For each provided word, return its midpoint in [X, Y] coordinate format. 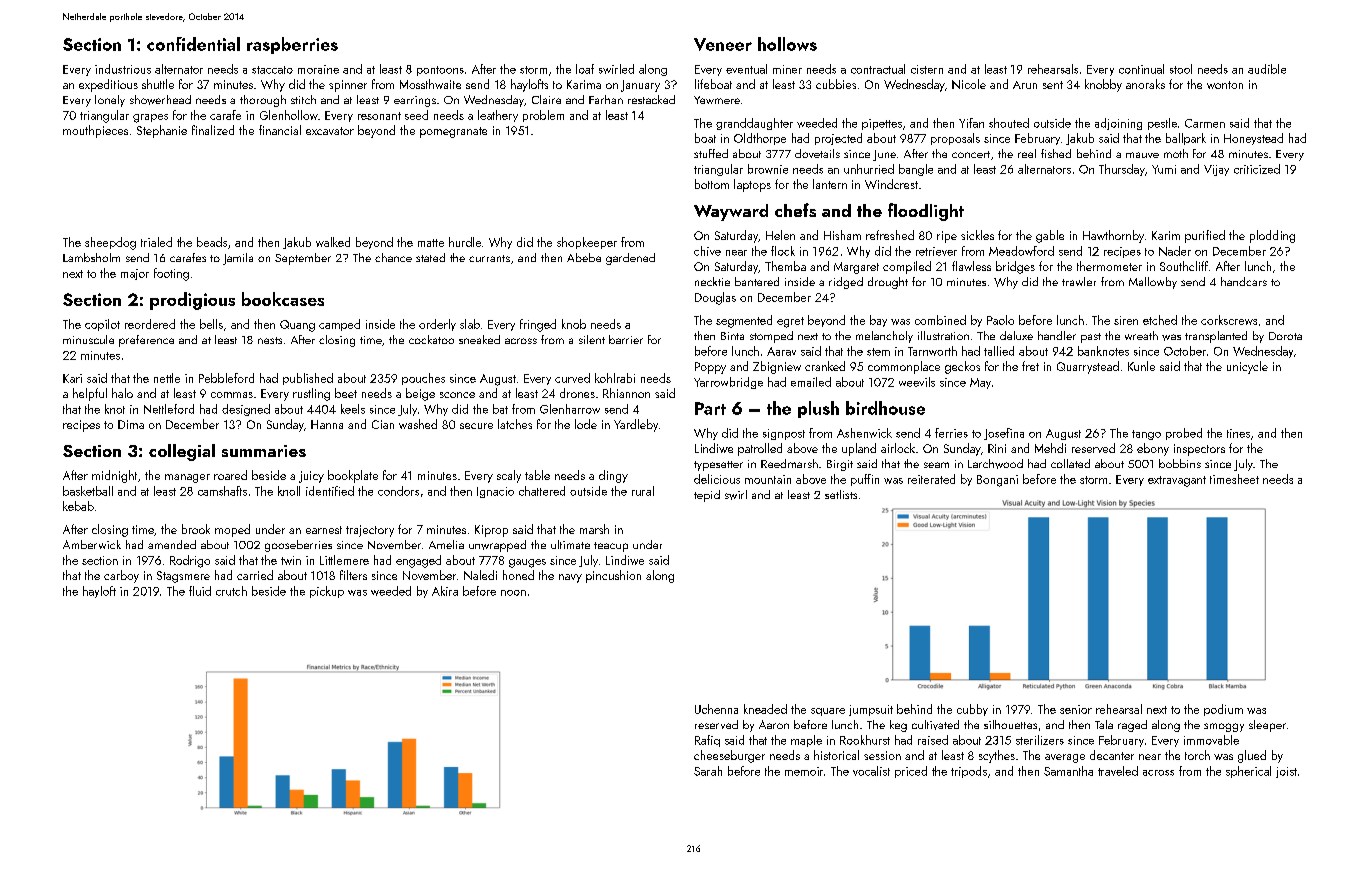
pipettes [882, 124]
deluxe [1016, 335]
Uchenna [716, 709]
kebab [78, 506]
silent [592, 339]
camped [339, 325]
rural [643, 491]
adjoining [1118, 124]
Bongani [997, 481]
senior [1076, 709]
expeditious [108, 85]
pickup [327, 592]
